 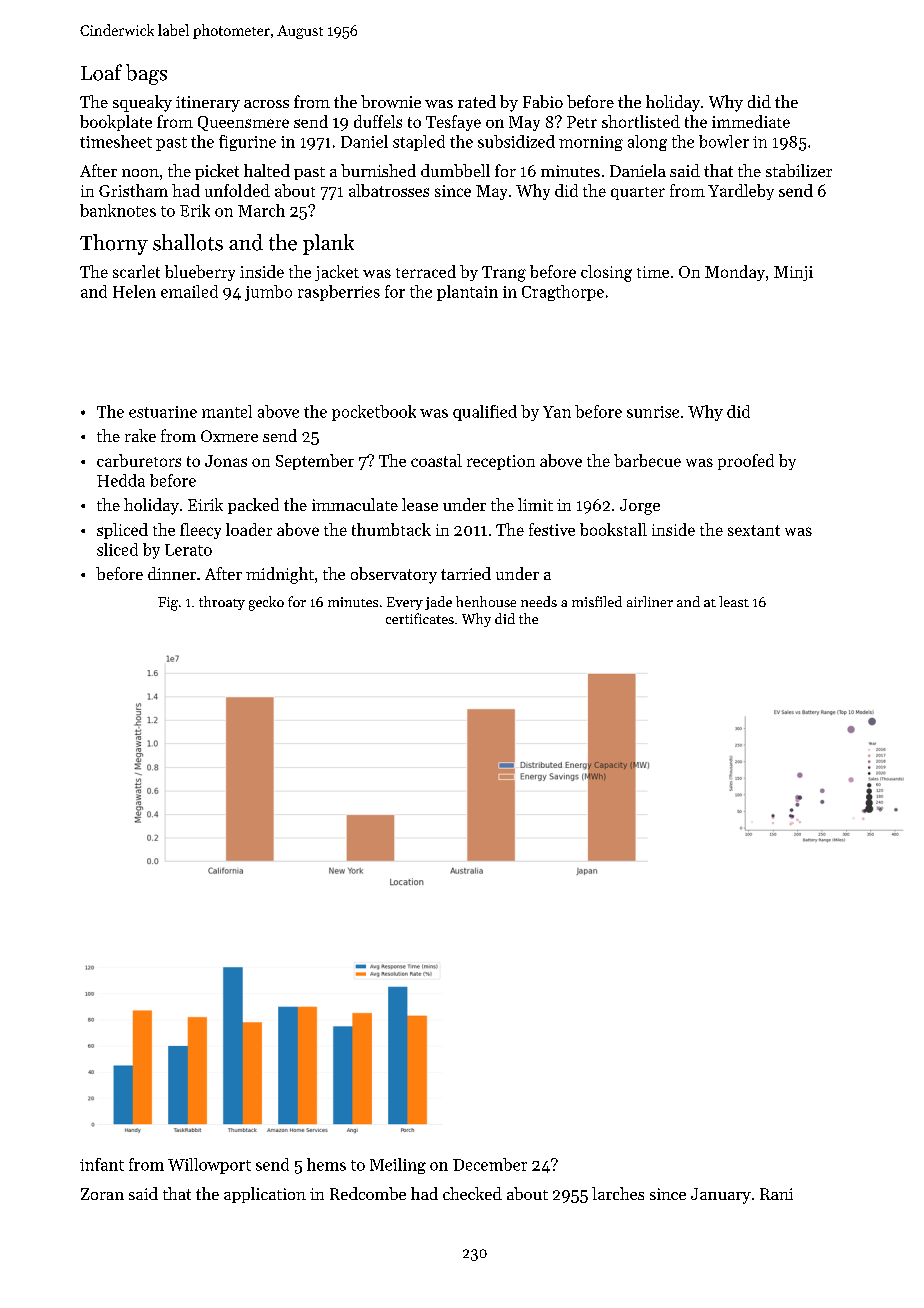 I want to click on albatrosses, so click(x=389, y=190).
